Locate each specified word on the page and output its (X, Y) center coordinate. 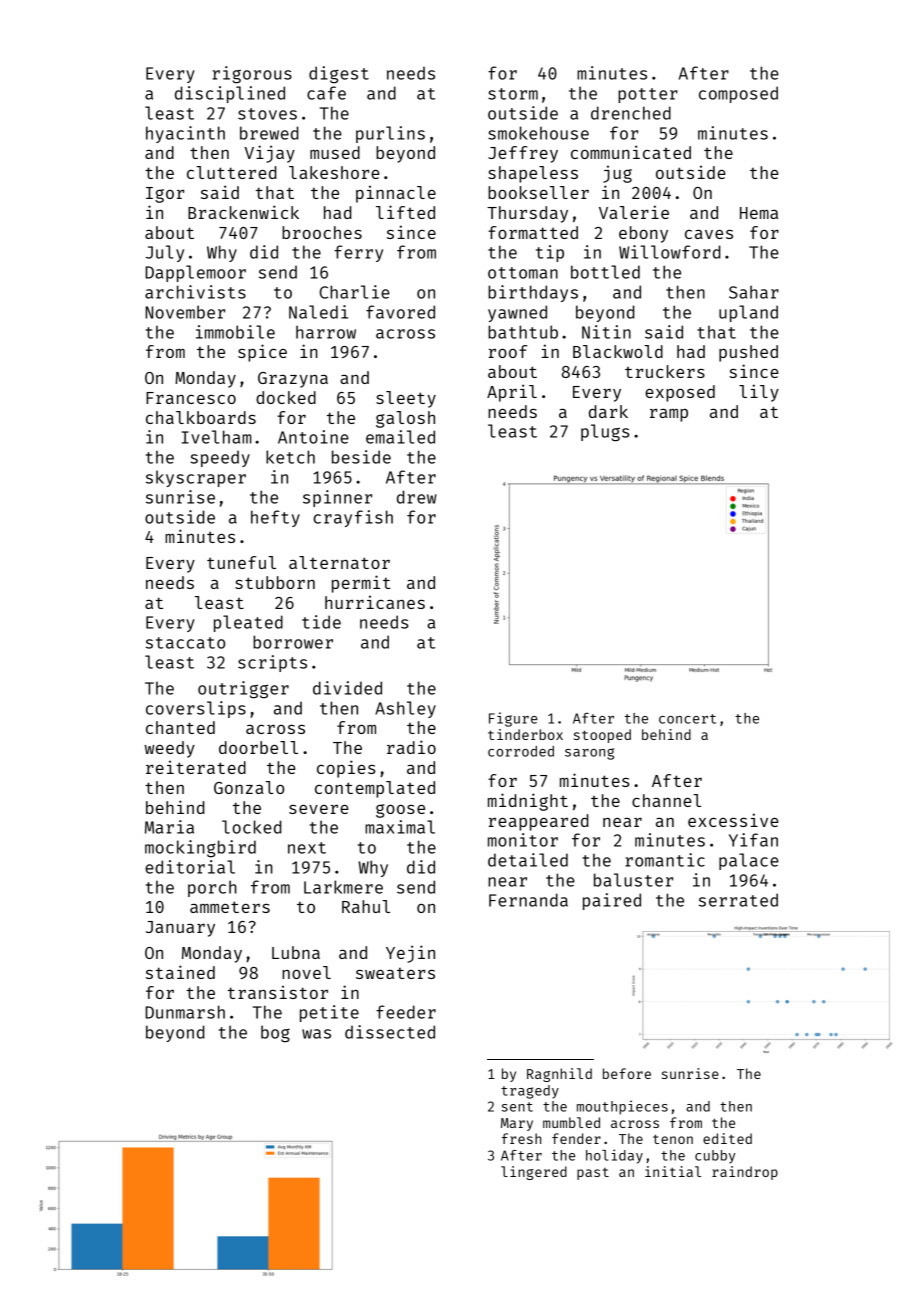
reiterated (196, 767)
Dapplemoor (195, 273)
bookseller (538, 192)
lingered (534, 1173)
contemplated (375, 789)
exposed (680, 393)
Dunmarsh (185, 1012)
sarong (589, 754)
